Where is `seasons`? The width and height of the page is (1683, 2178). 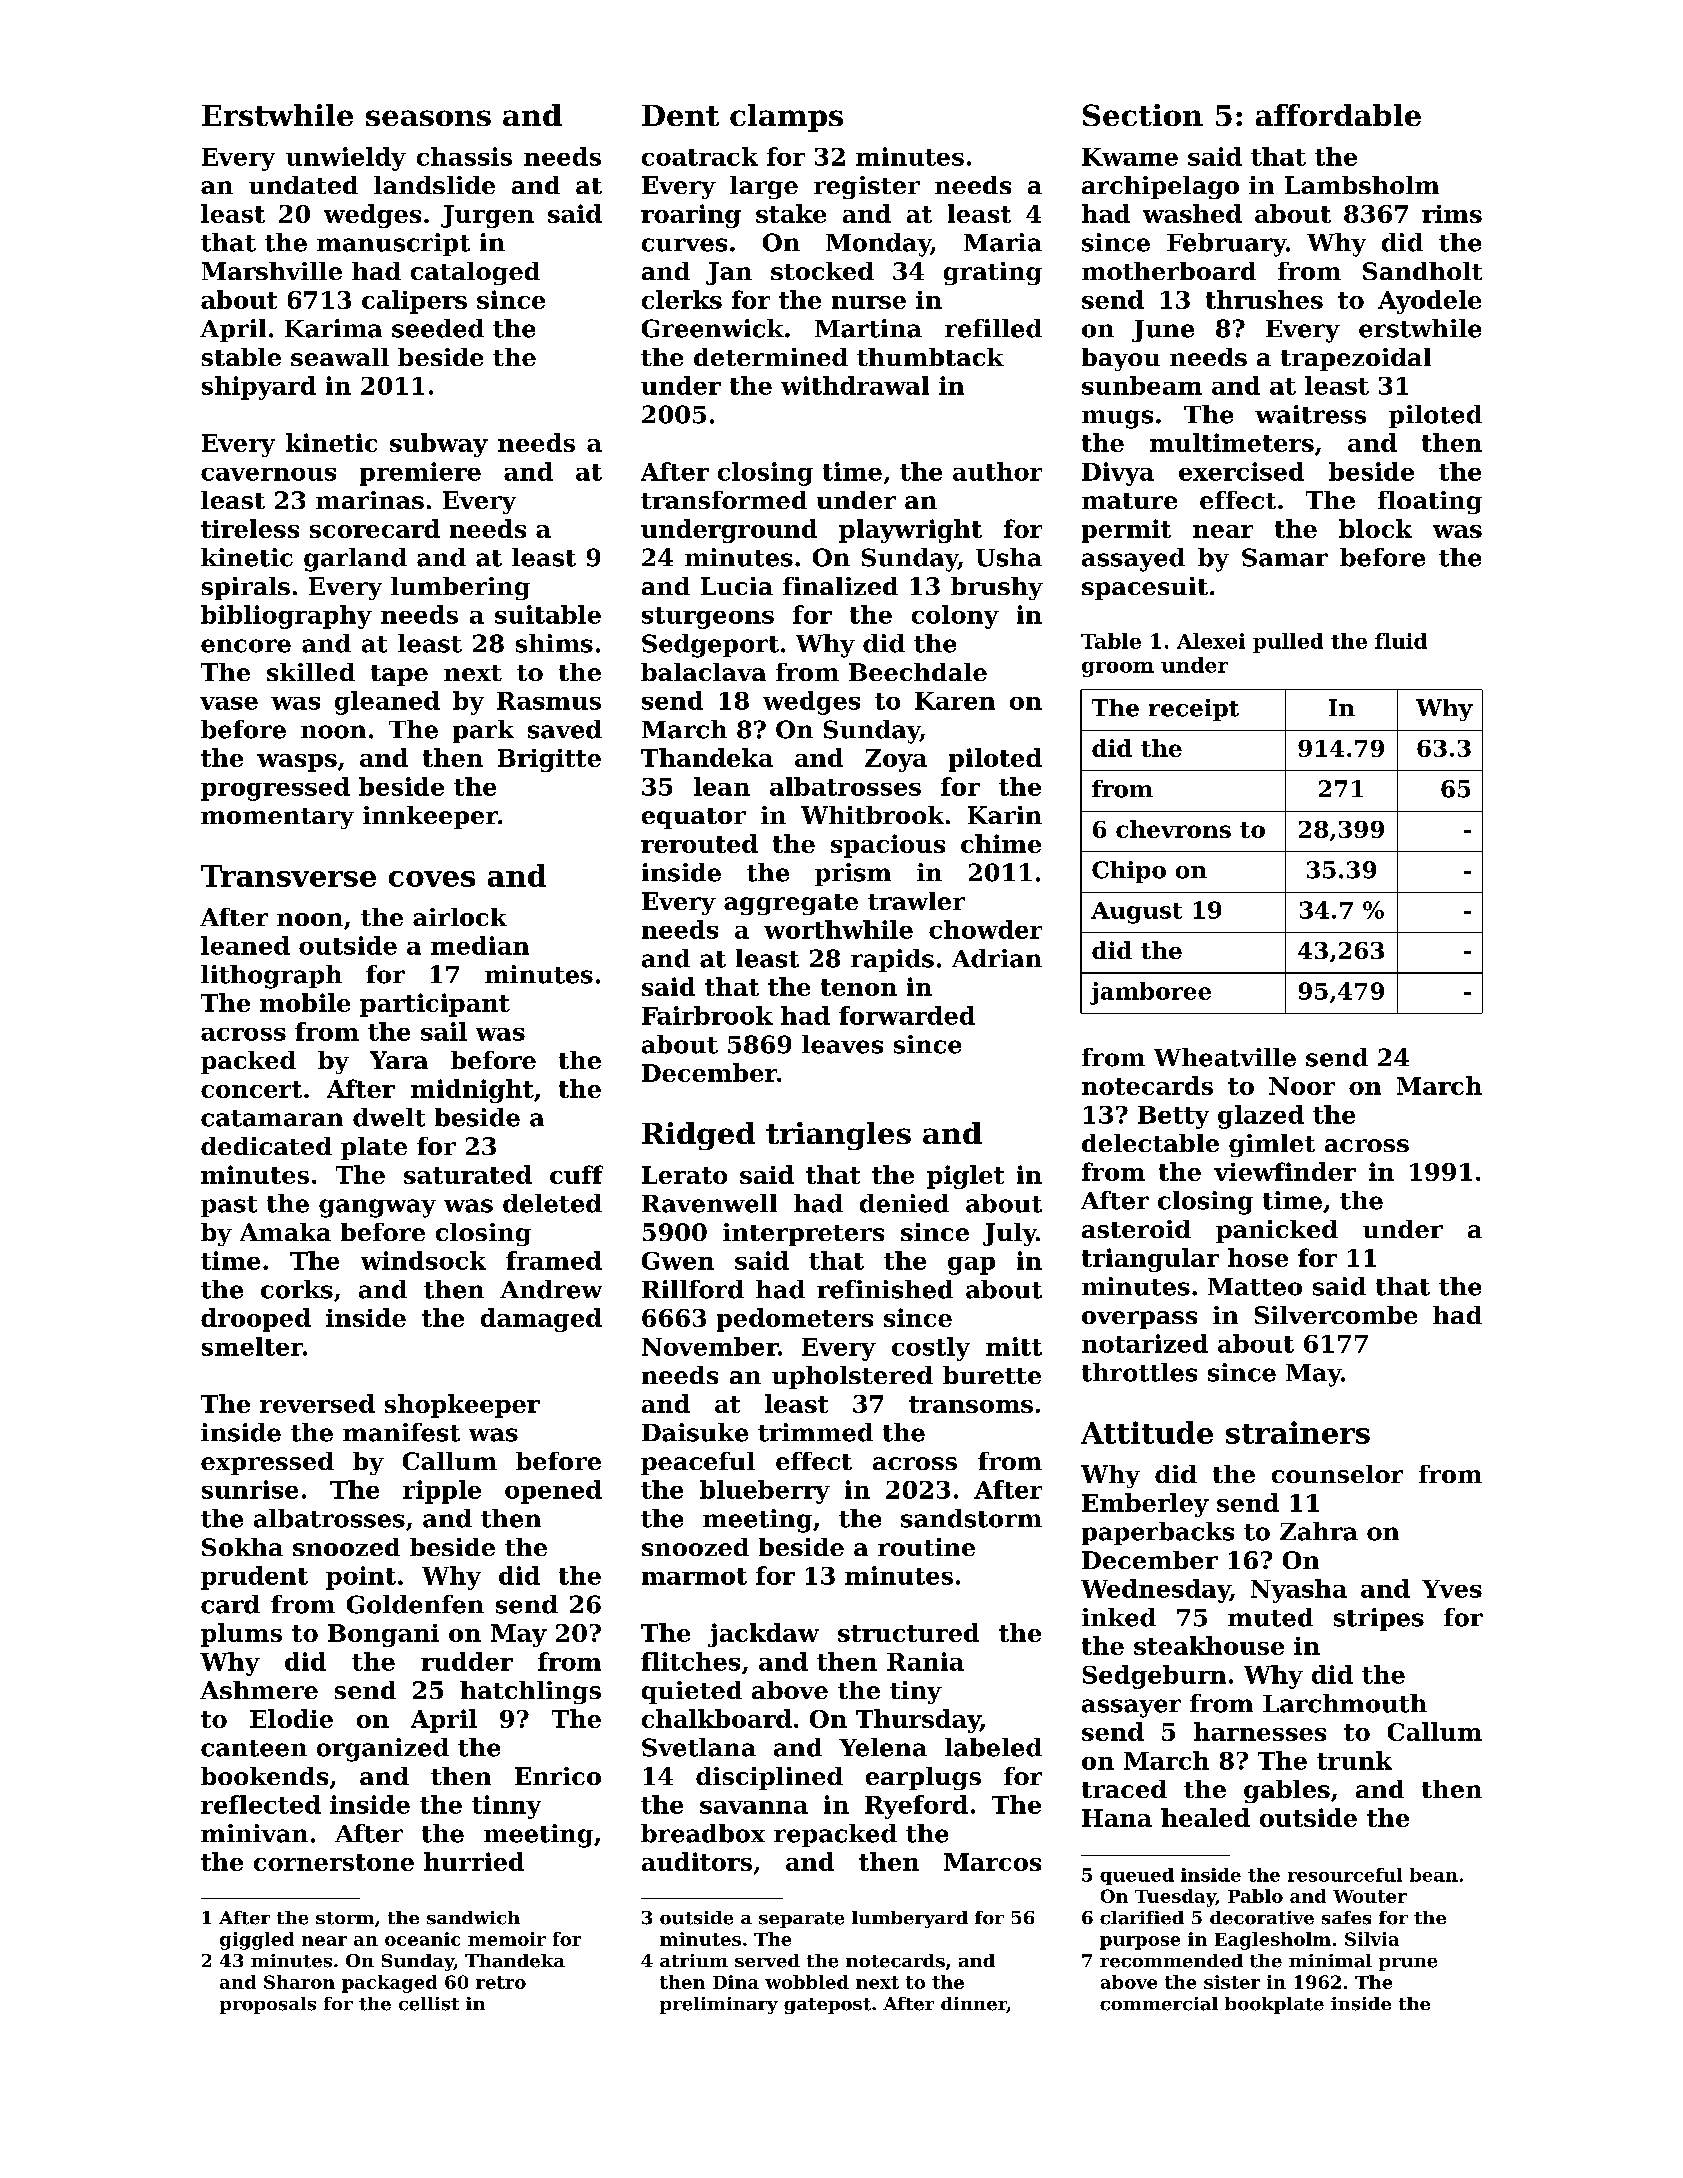 seasons is located at coordinates (428, 118).
